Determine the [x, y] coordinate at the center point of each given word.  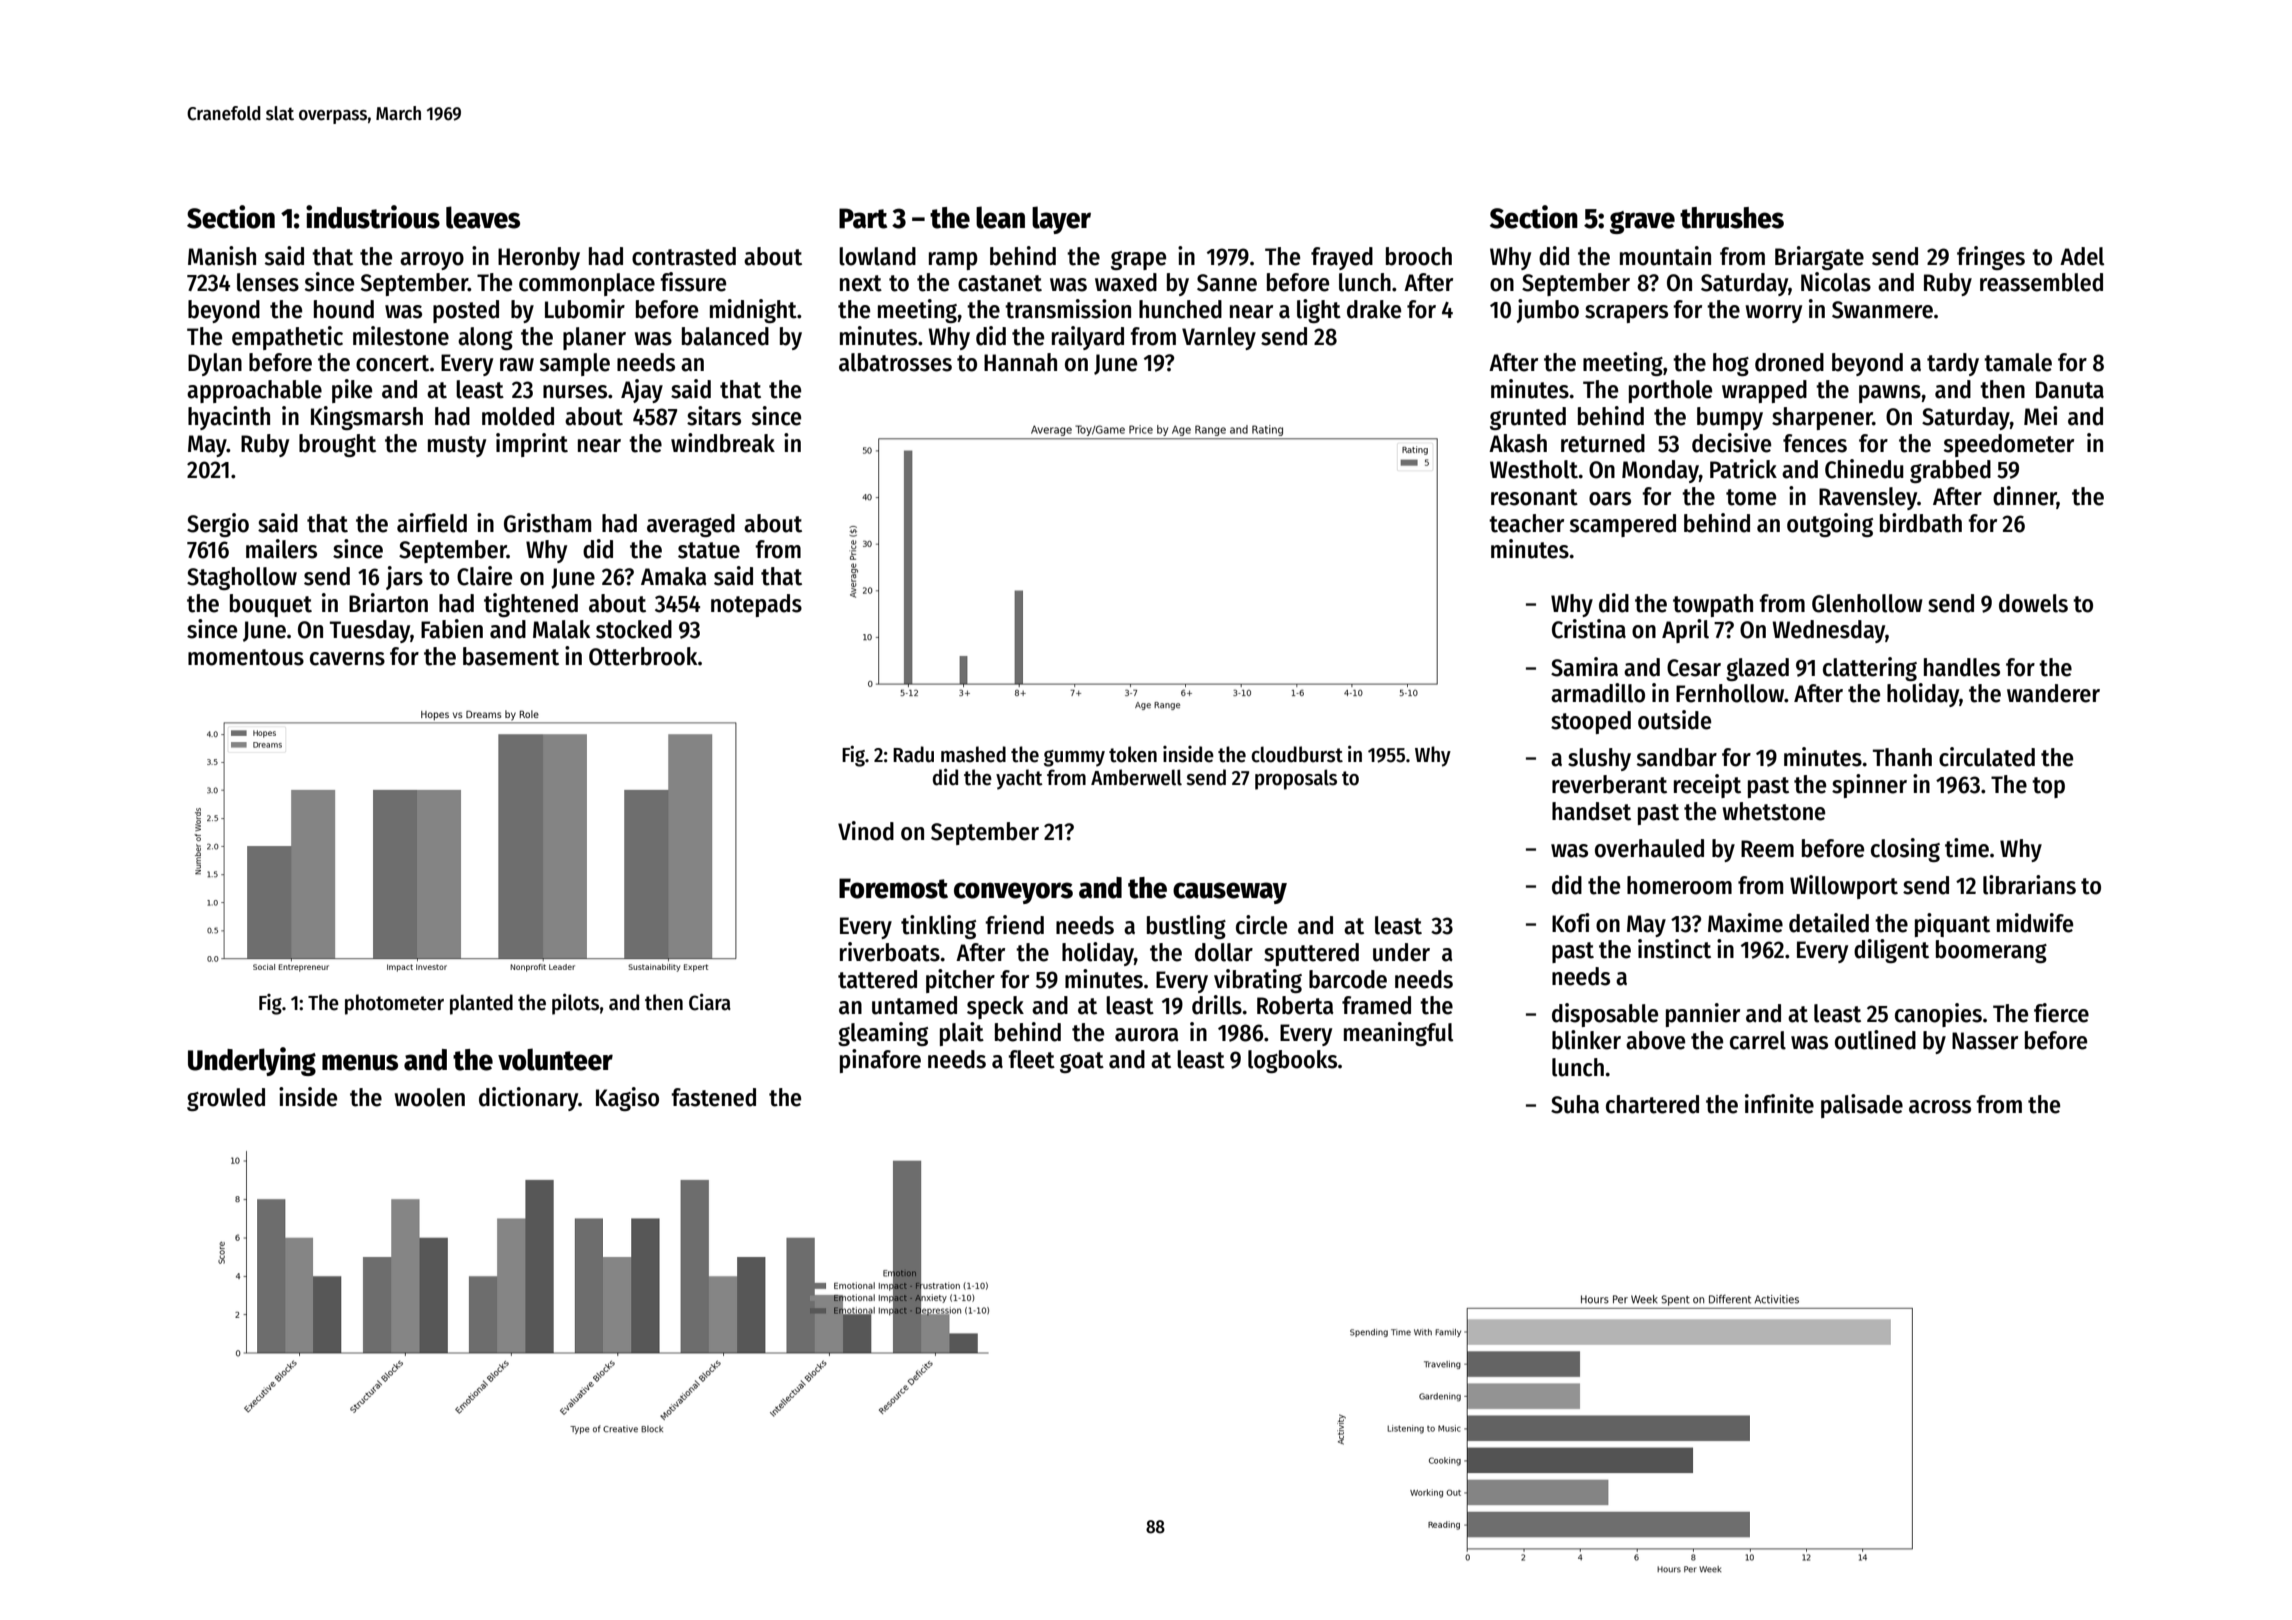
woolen [430, 1097]
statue [709, 550]
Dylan [215, 364]
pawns [1890, 394]
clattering [1870, 669]
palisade [1862, 1106]
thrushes [1732, 218]
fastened [713, 1097]
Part [863, 218]
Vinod [866, 831]
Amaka [674, 576]
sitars [714, 416]
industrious [373, 217]
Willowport [1844, 887]
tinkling [938, 927]
